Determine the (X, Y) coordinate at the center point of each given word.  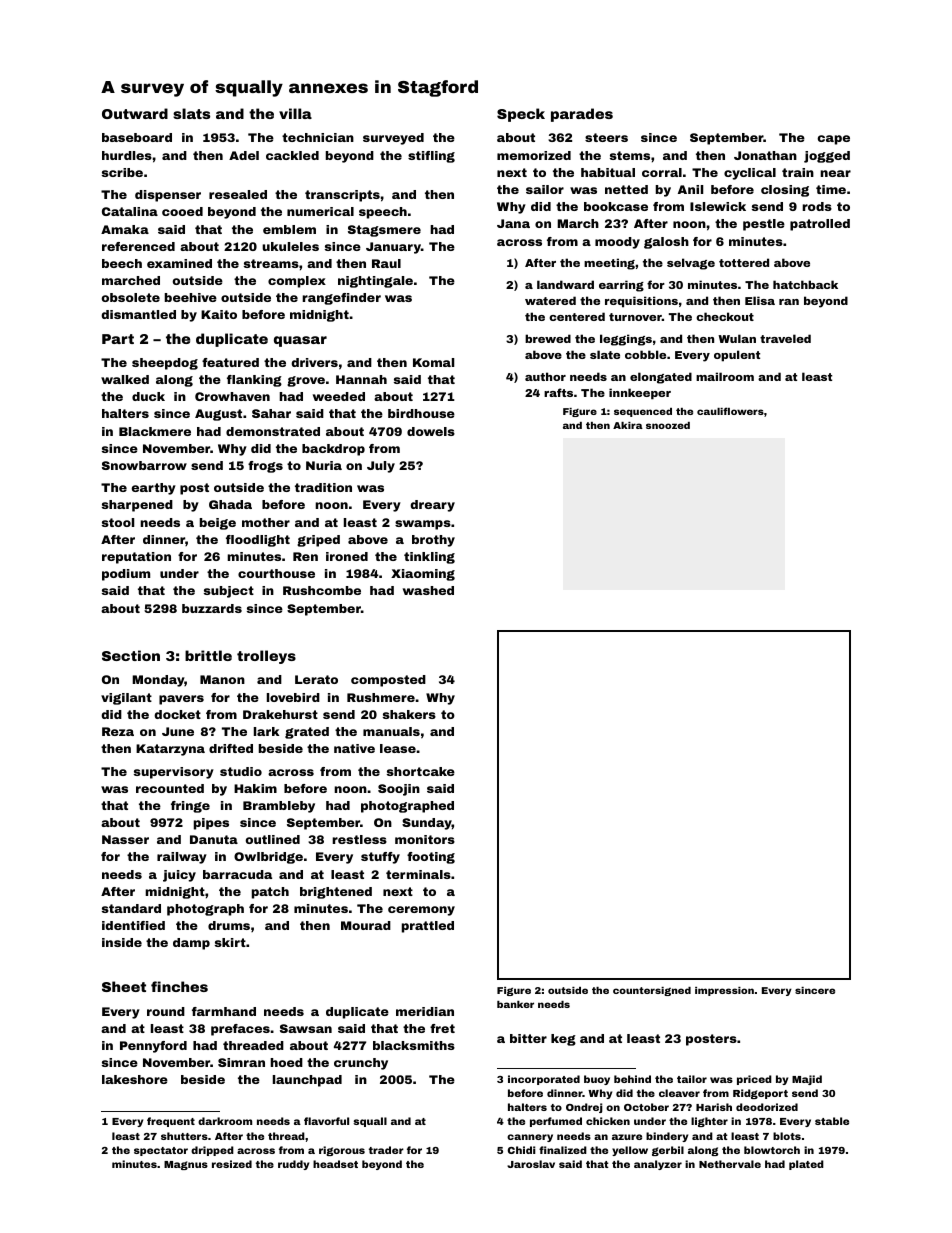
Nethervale (730, 1164)
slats (191, 113)
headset (335, 1164)
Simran (241, 1062)
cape (833, 140)
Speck (521, 115)
